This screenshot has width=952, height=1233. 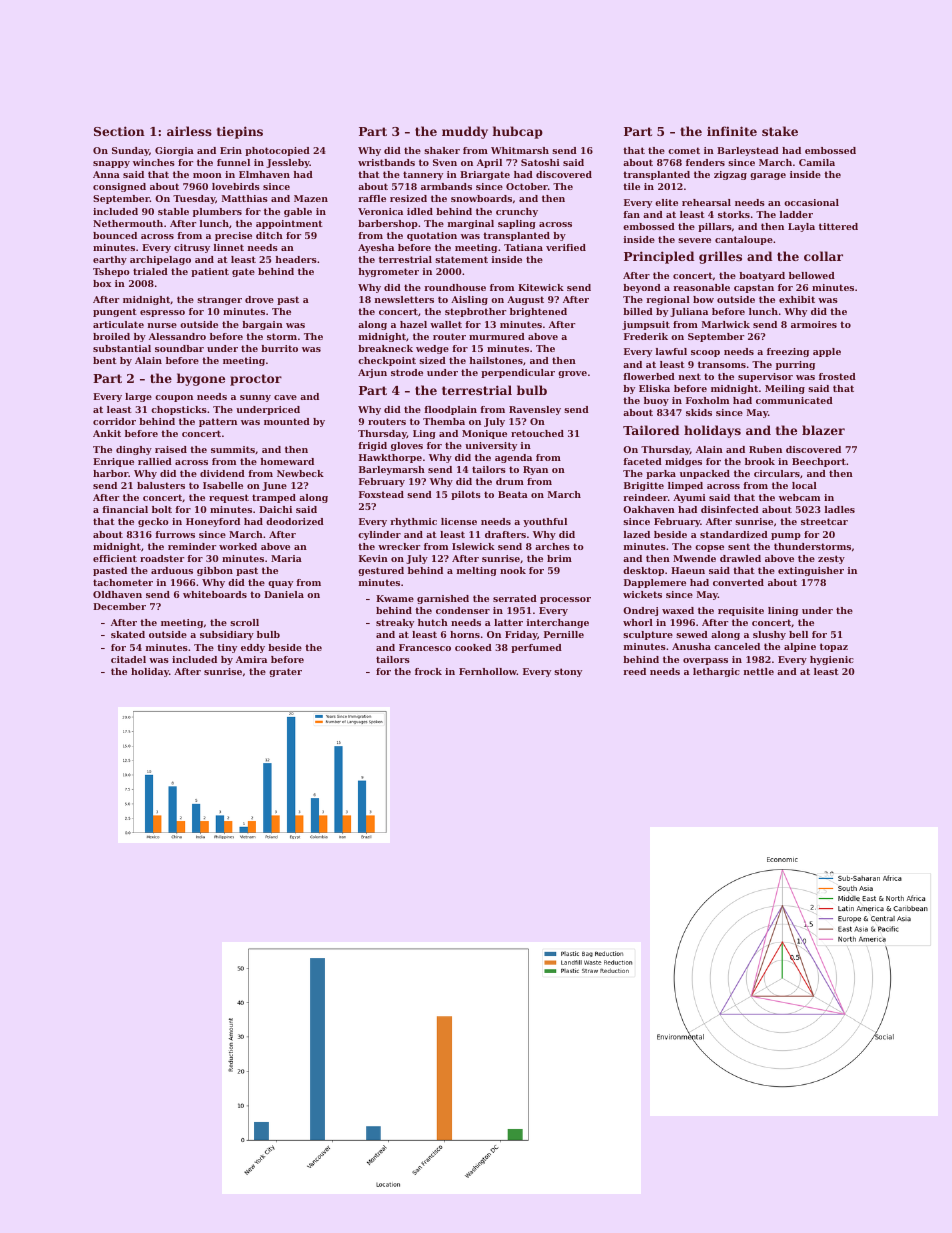 I want to click on copse, so click(x=709, y=548).
